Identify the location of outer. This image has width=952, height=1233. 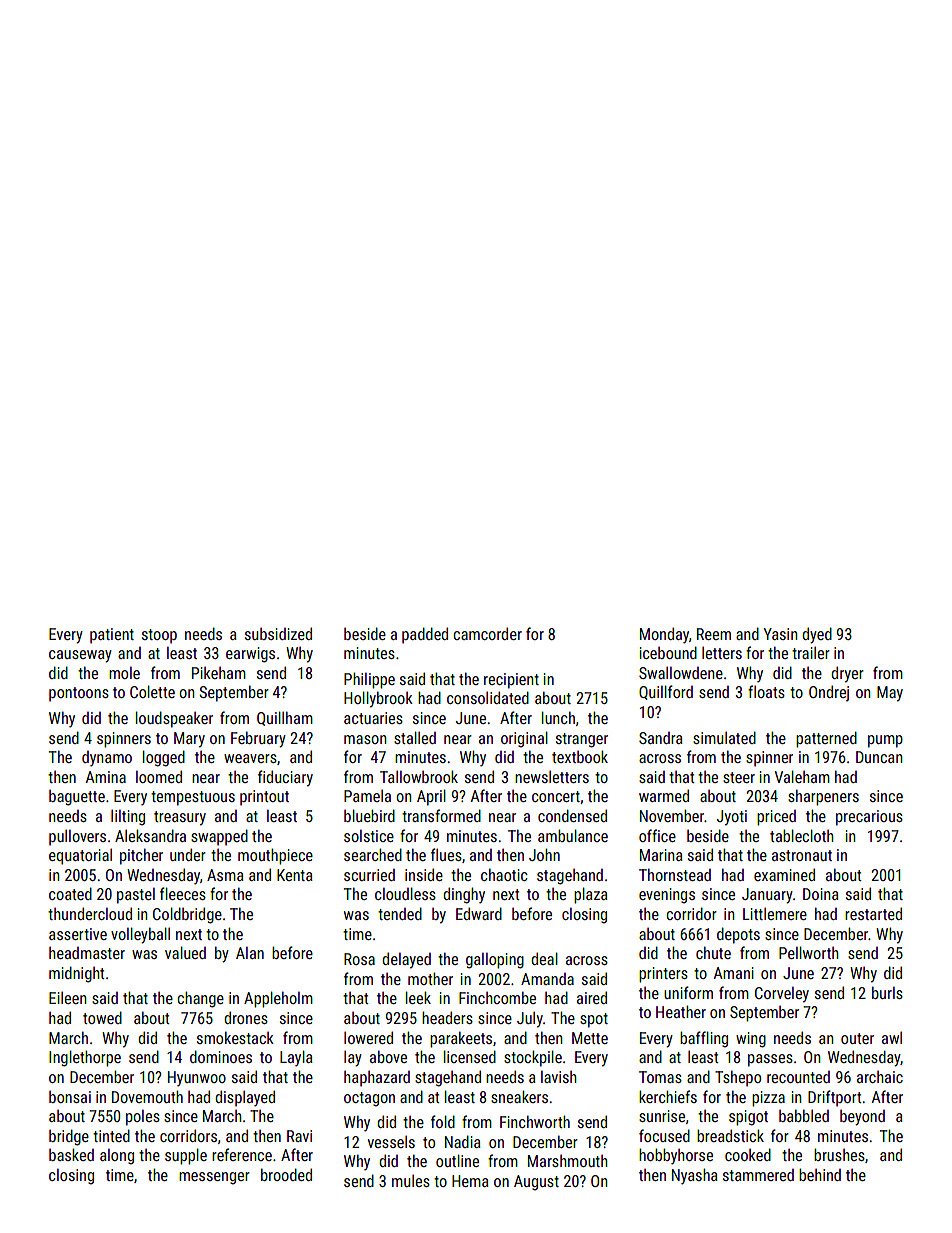
(857, 1038).
